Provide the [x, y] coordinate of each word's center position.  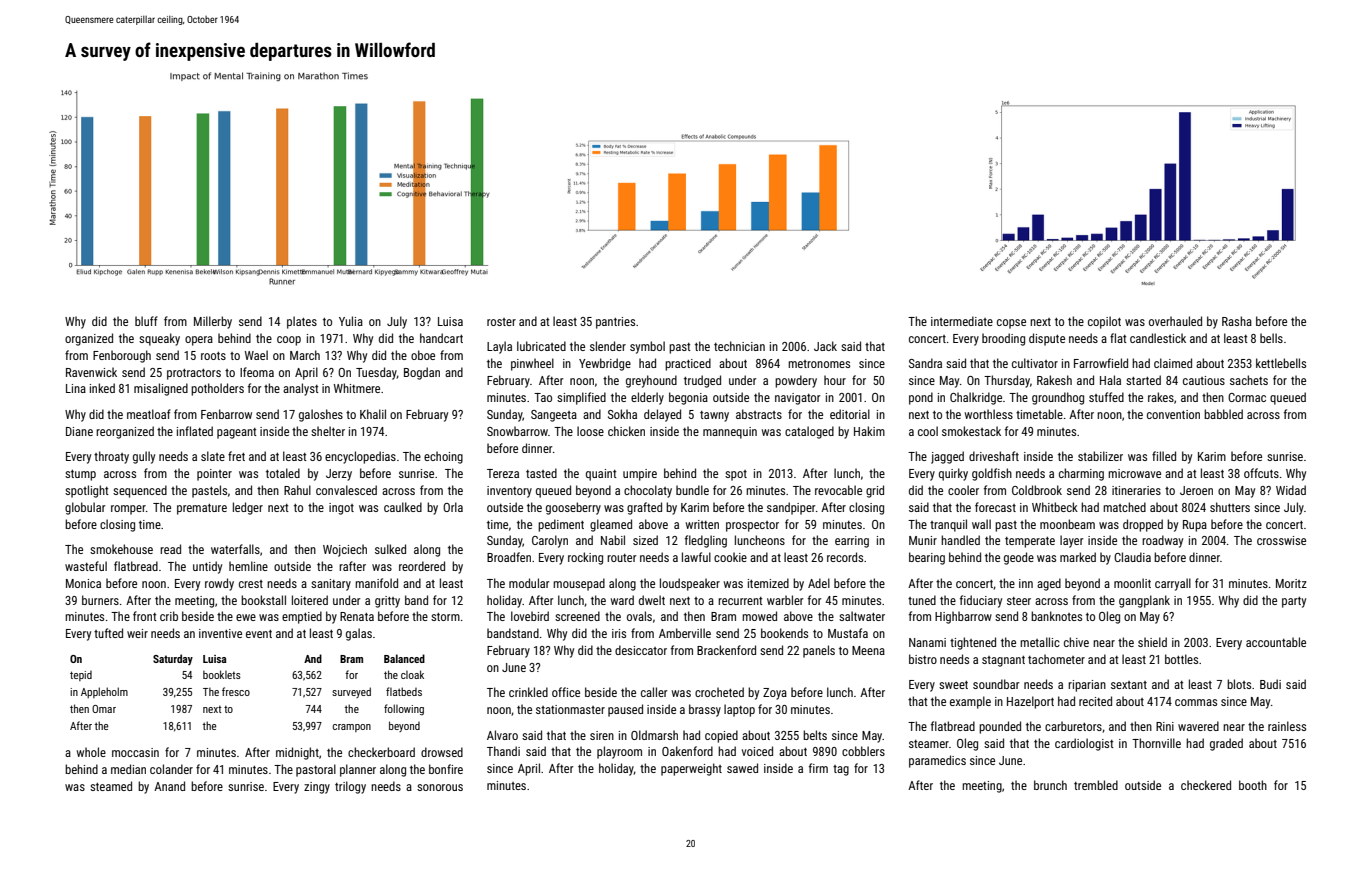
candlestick [1158, 338]
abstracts [759, 414]
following [404, 710]
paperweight [691, 769]
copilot [1104, 322]
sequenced [140, 491]
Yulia [351, 321]
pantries [615, 323]
